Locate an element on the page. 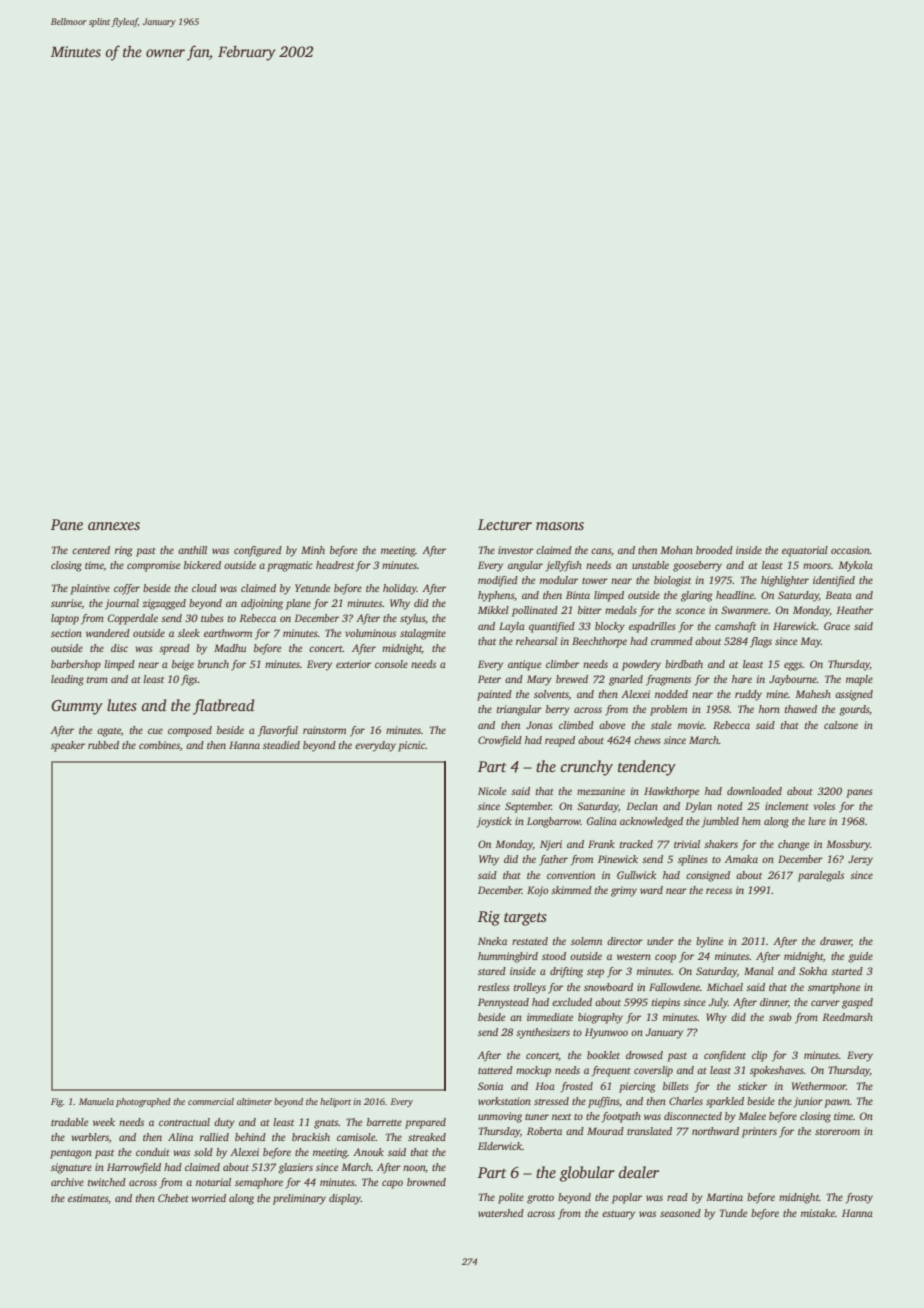  worried is located at coordinates (208, 1198).
